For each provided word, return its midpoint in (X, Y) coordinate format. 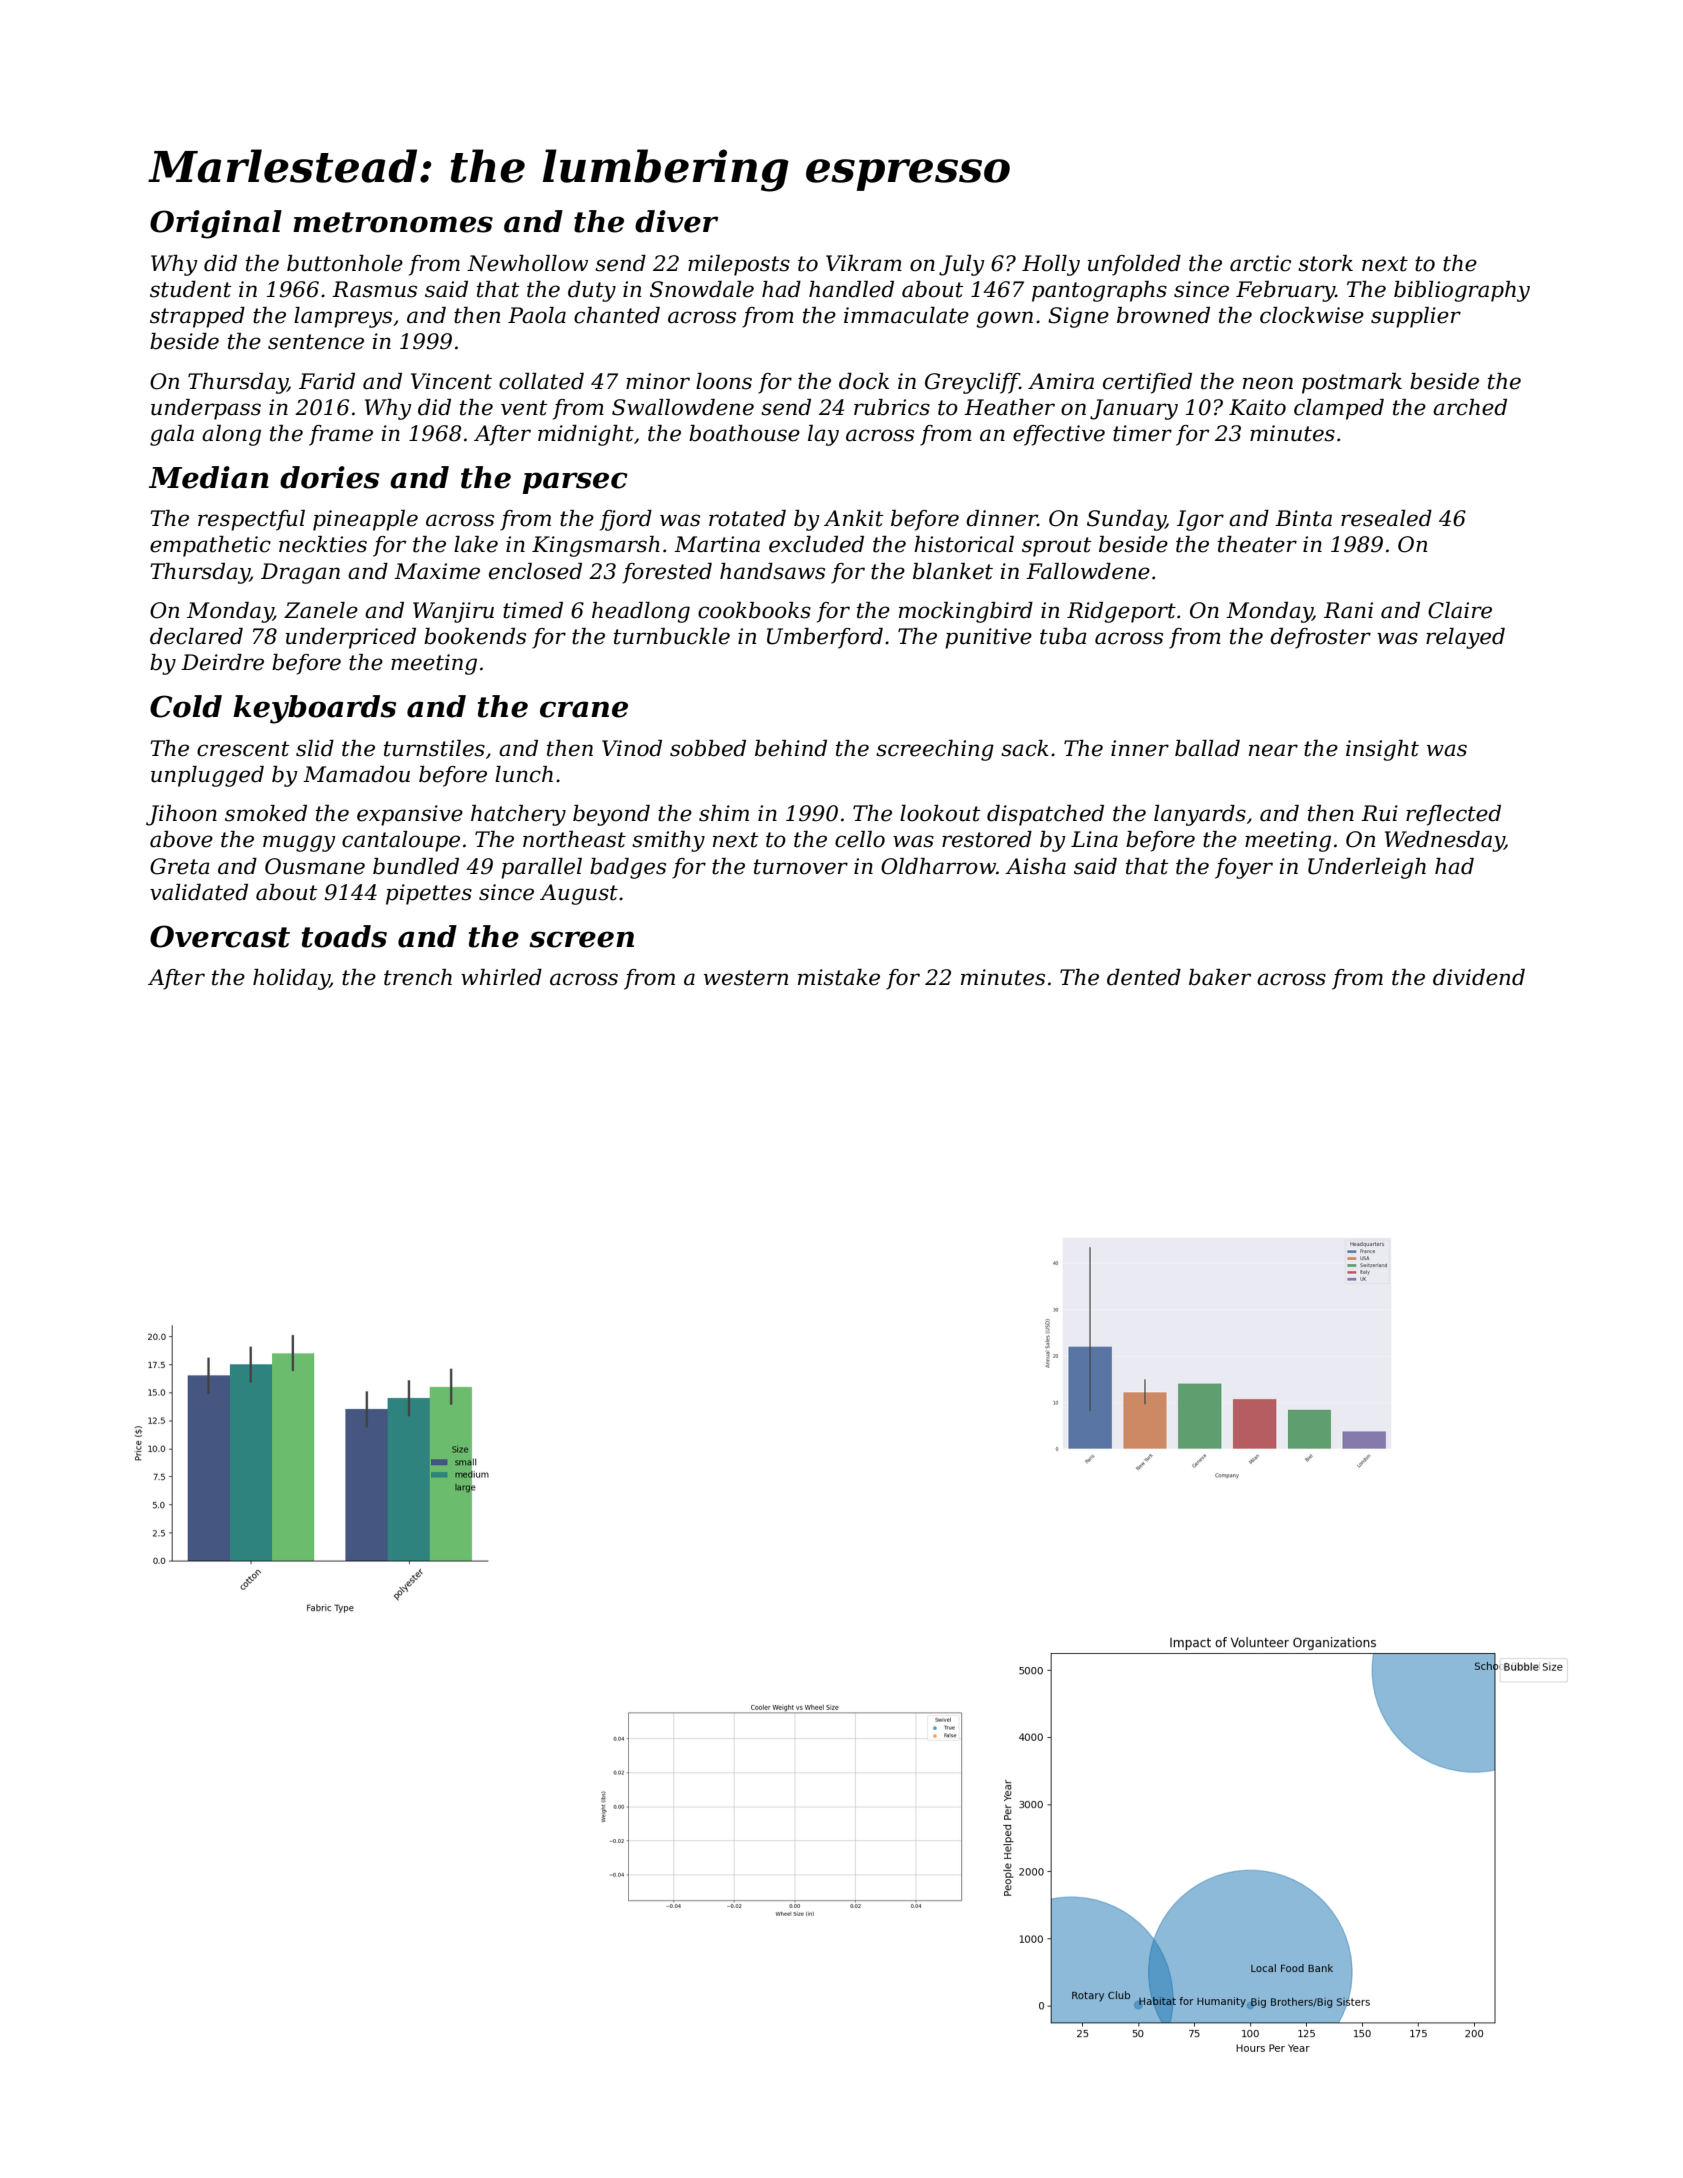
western (746, 978)
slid (315, 748)
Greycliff (972, 383)
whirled (501, 977)
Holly (1051, 265)
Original (216, 224)
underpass (206, 409)
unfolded (1134, 265)
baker (1220, 977)
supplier (1416, 317)
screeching (935, 750)
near (1273, 750)
